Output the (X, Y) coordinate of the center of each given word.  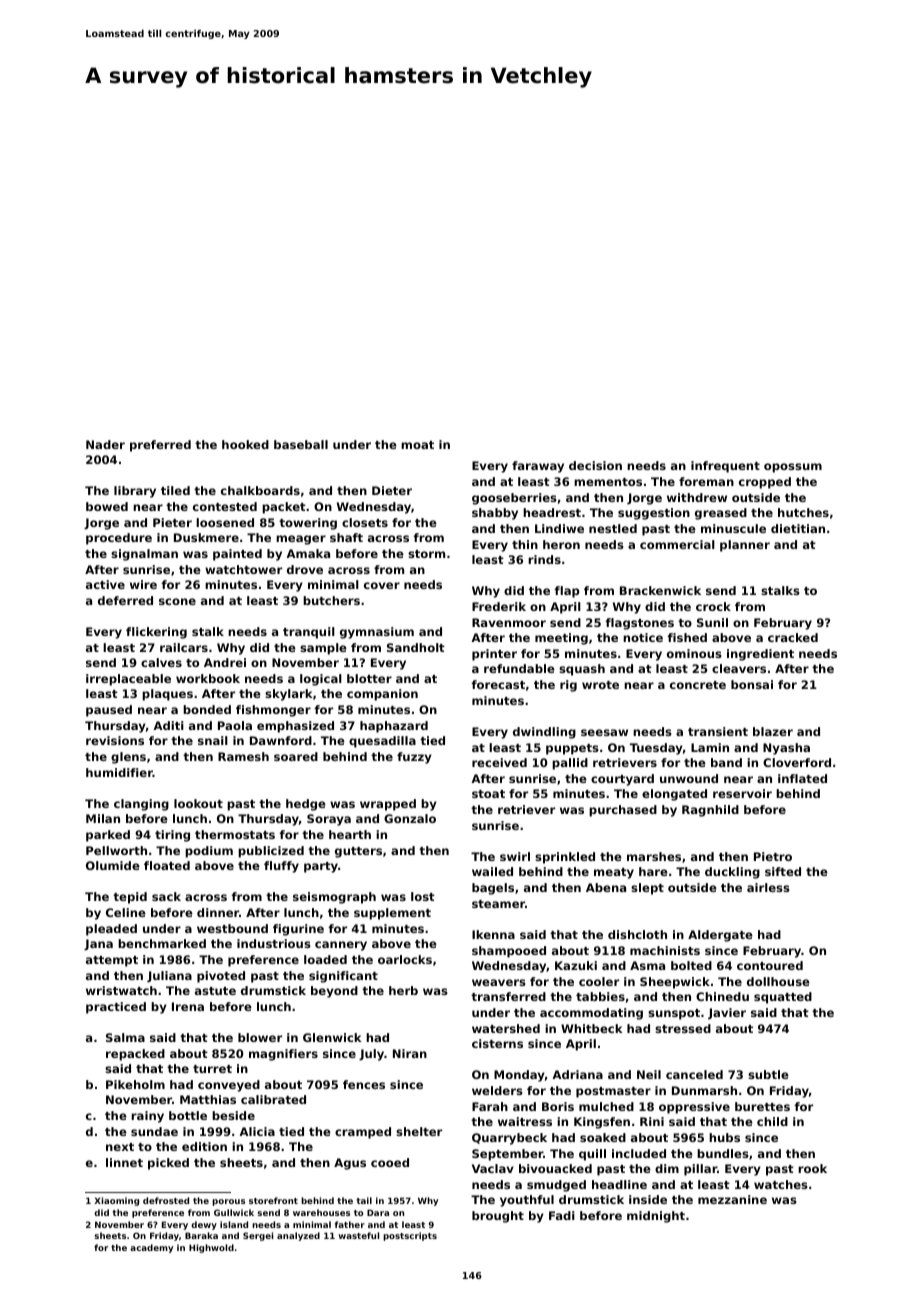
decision (595, 465)
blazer (773, 731)
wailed (492, 871)
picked (168, 1164)
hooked (245, 444)
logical (321, 680)
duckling (732, 873)
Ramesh (243, 756)
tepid (130, 898)
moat (417, 445)
